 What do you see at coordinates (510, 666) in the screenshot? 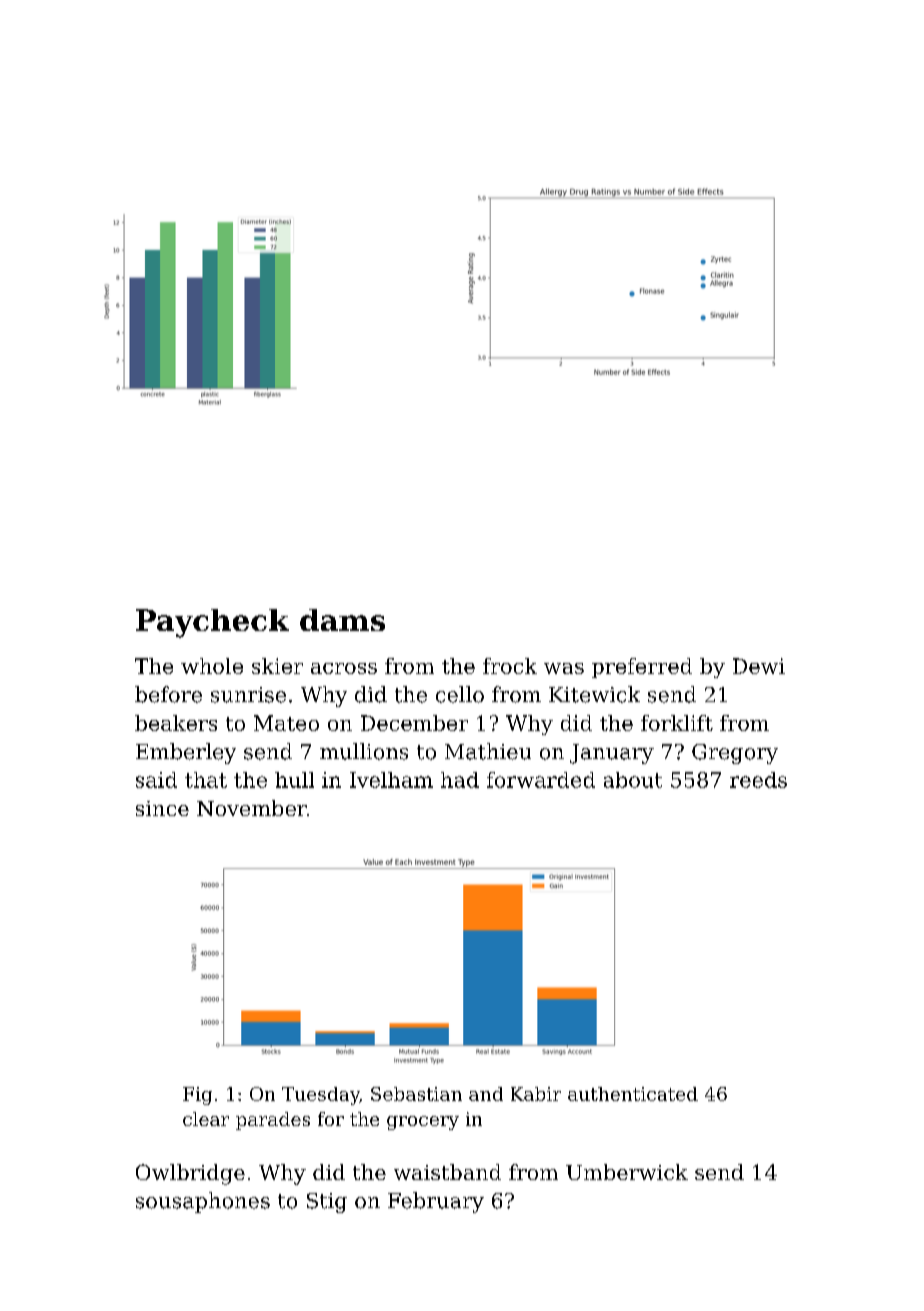
I see `frock` at bounding box center [510, 666].
